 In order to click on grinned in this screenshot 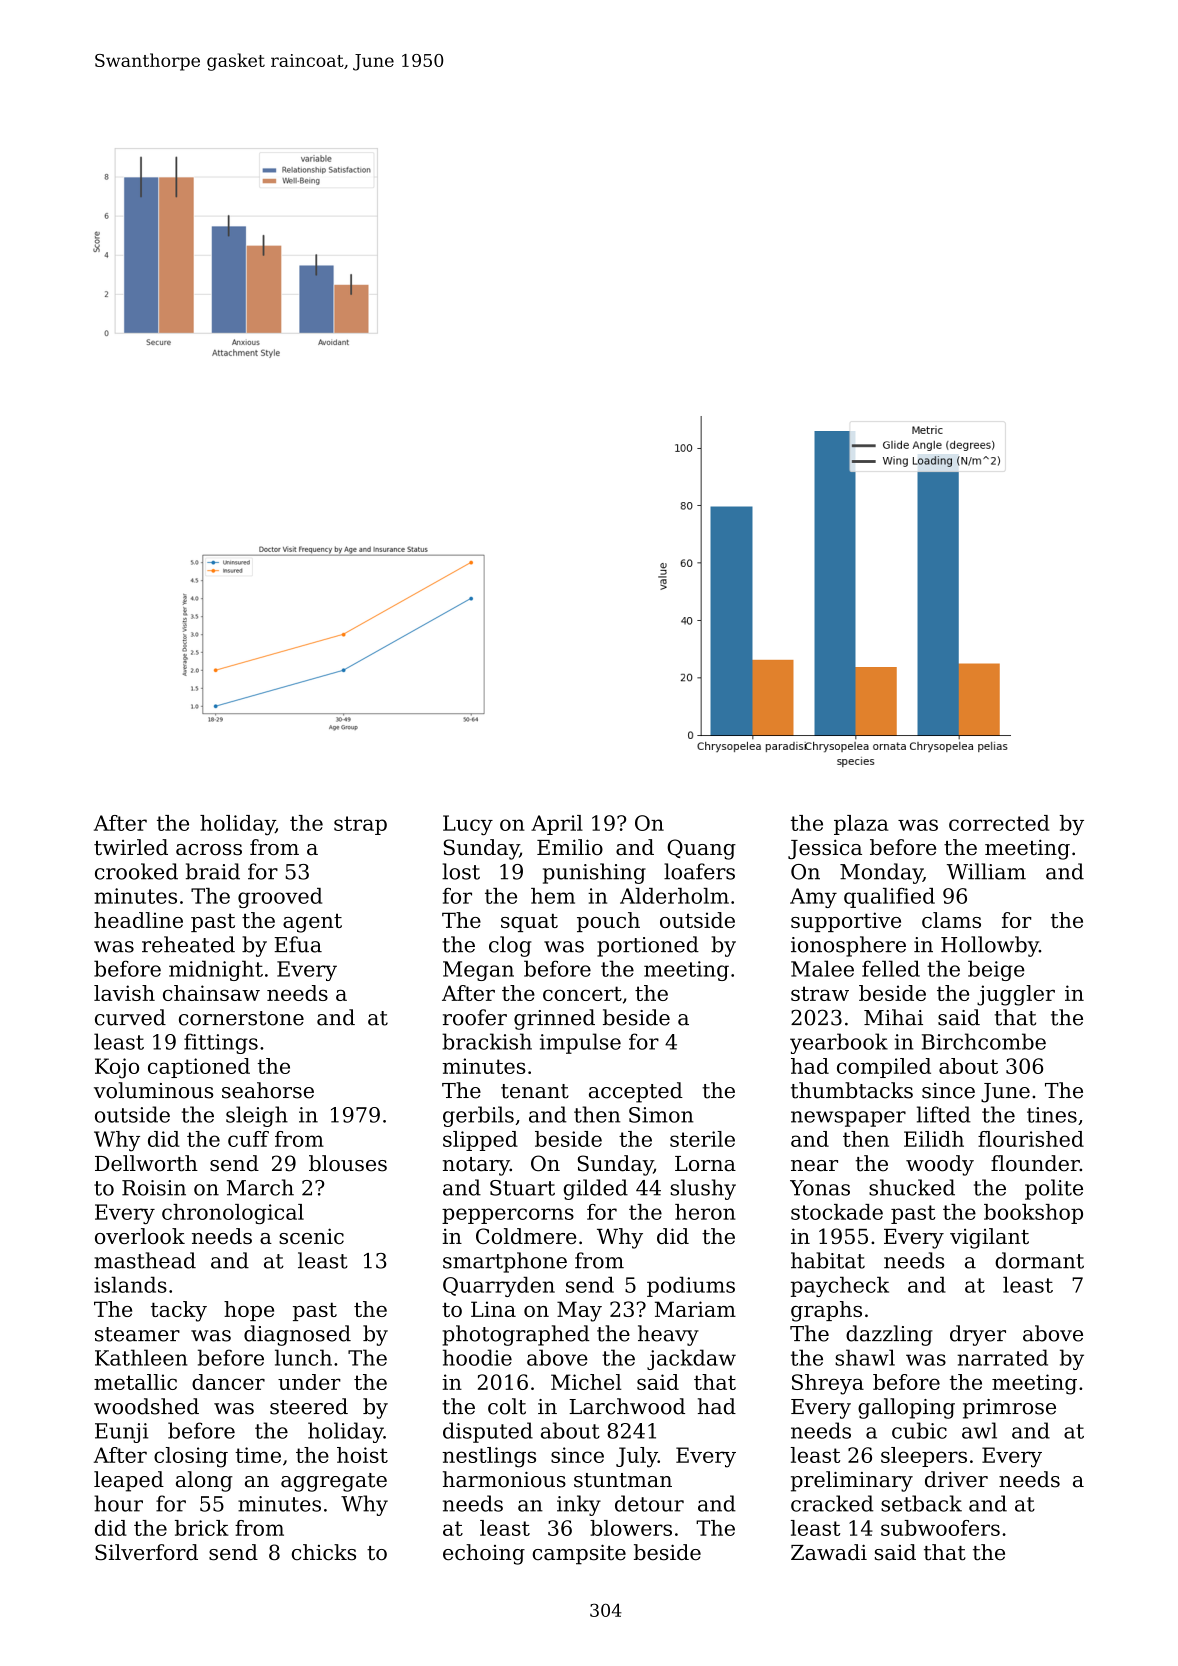, I will do `click(554, 1019)`.
